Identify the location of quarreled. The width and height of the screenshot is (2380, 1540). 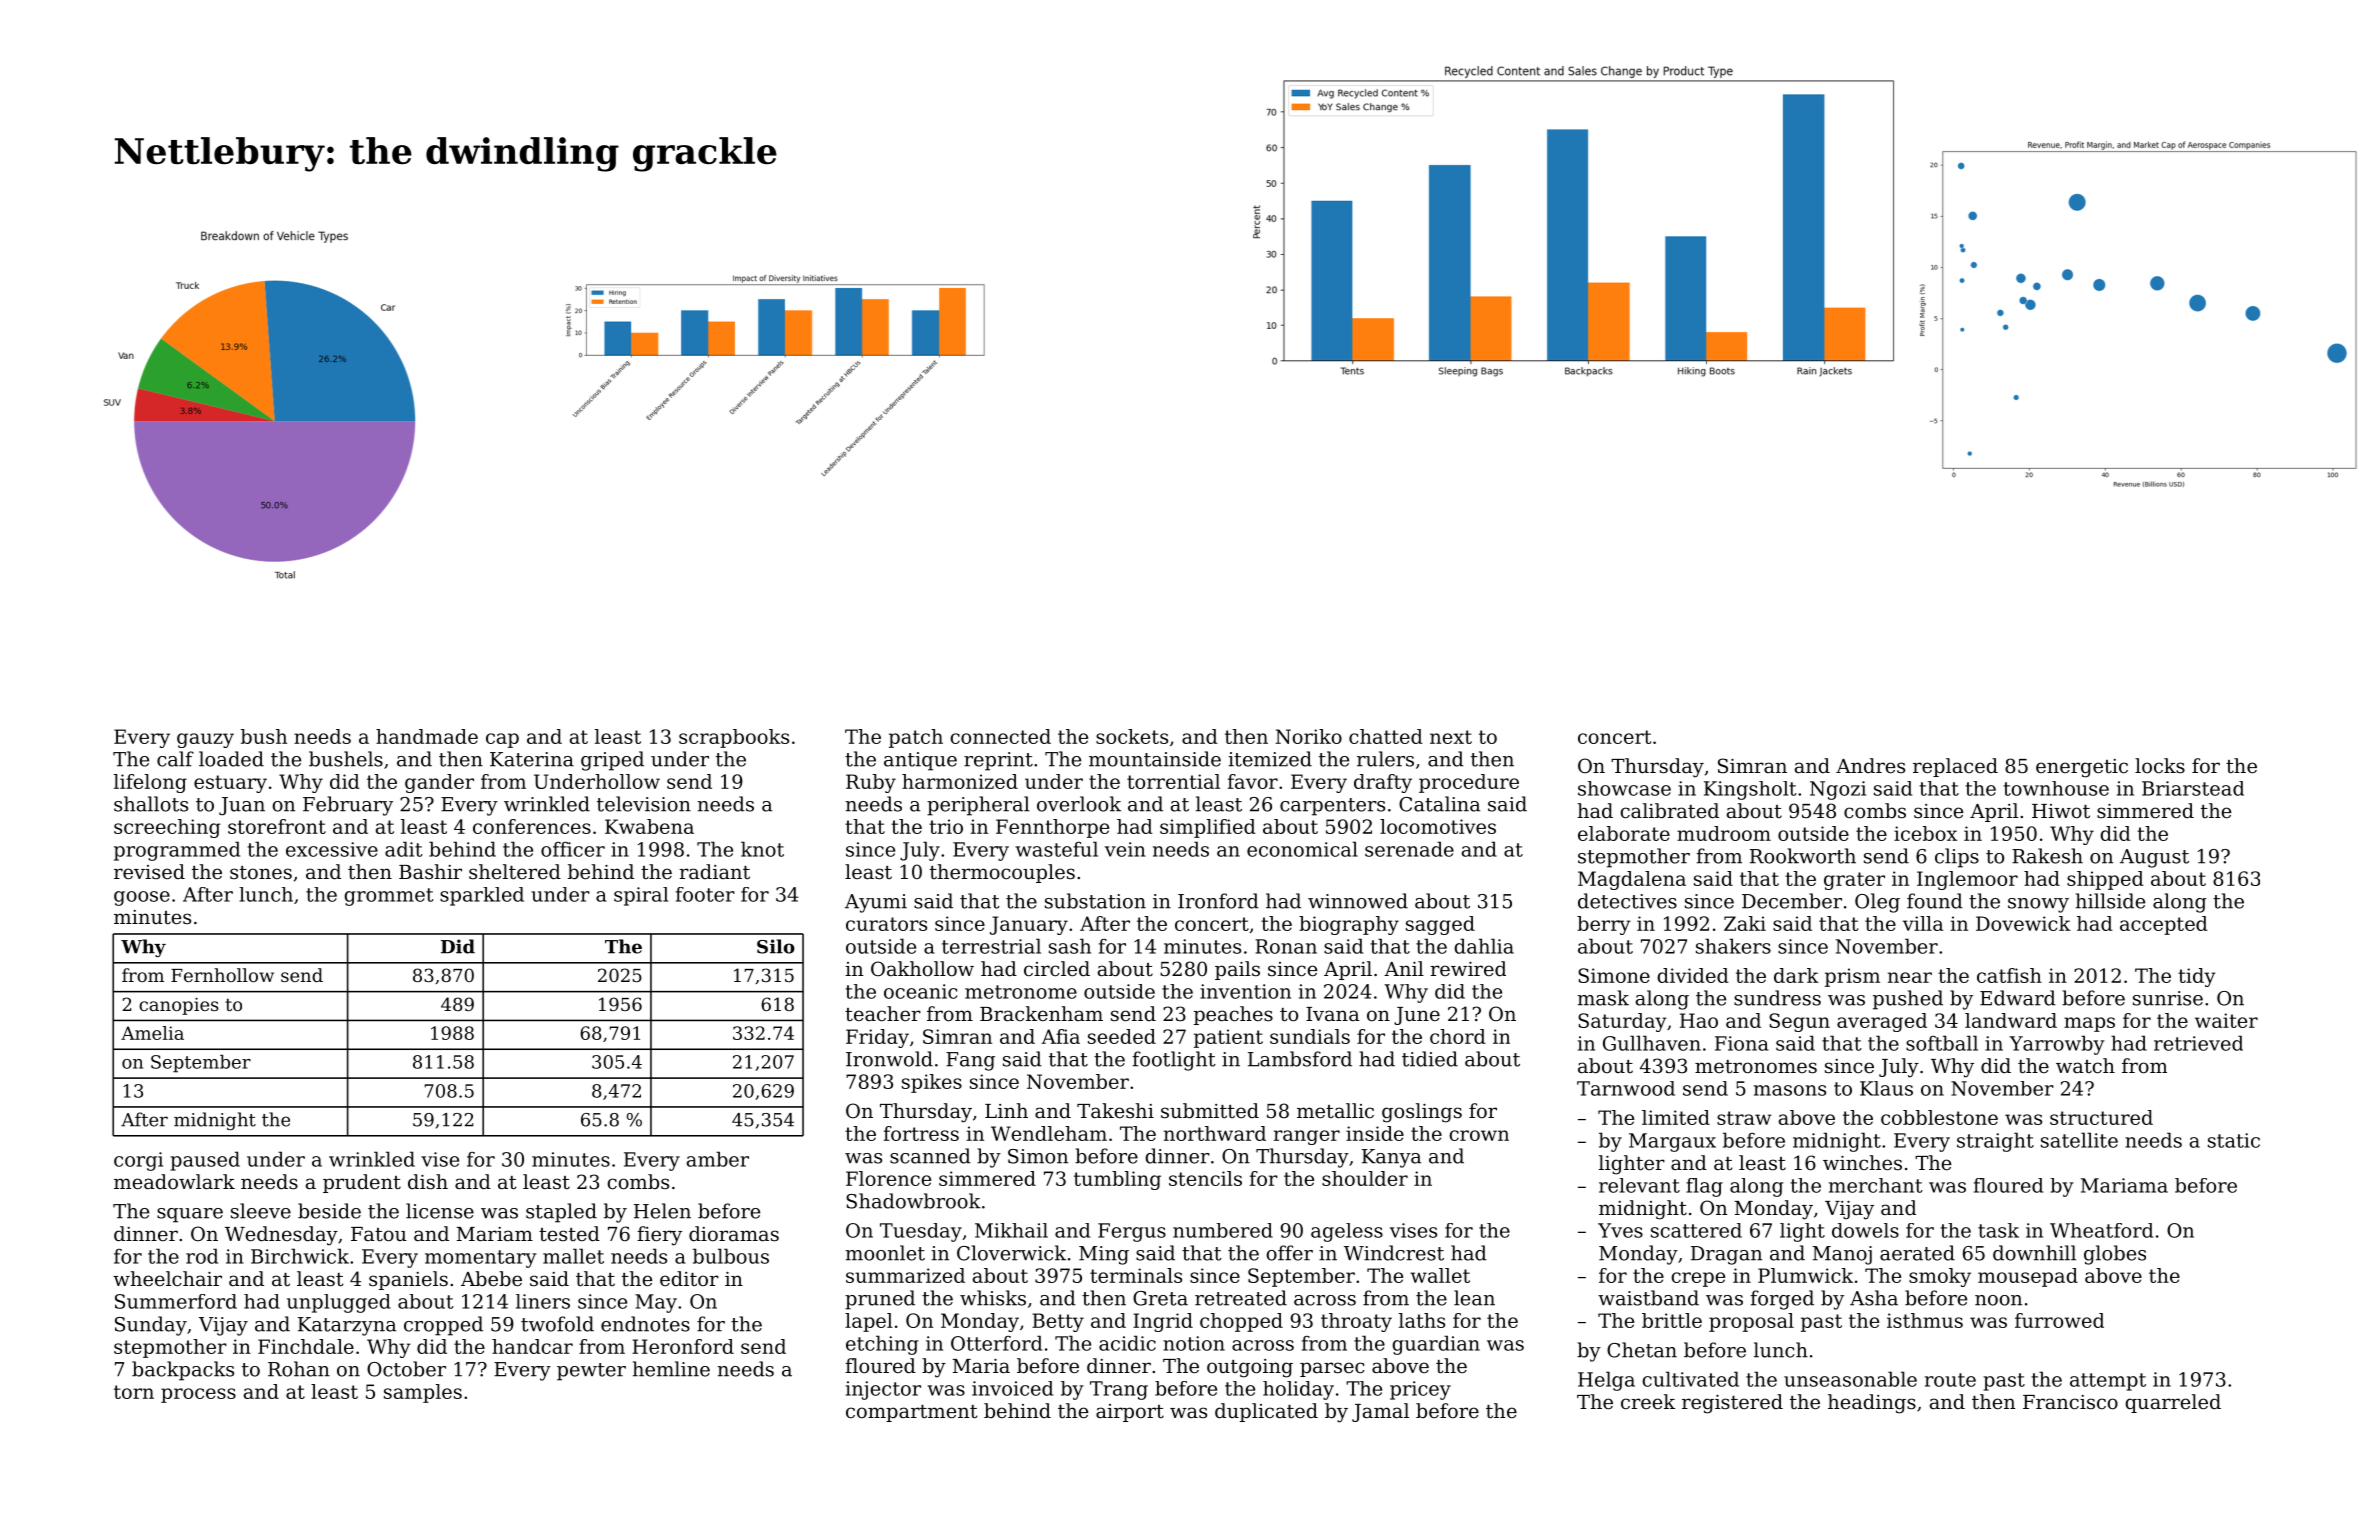
(2173, 1403).
